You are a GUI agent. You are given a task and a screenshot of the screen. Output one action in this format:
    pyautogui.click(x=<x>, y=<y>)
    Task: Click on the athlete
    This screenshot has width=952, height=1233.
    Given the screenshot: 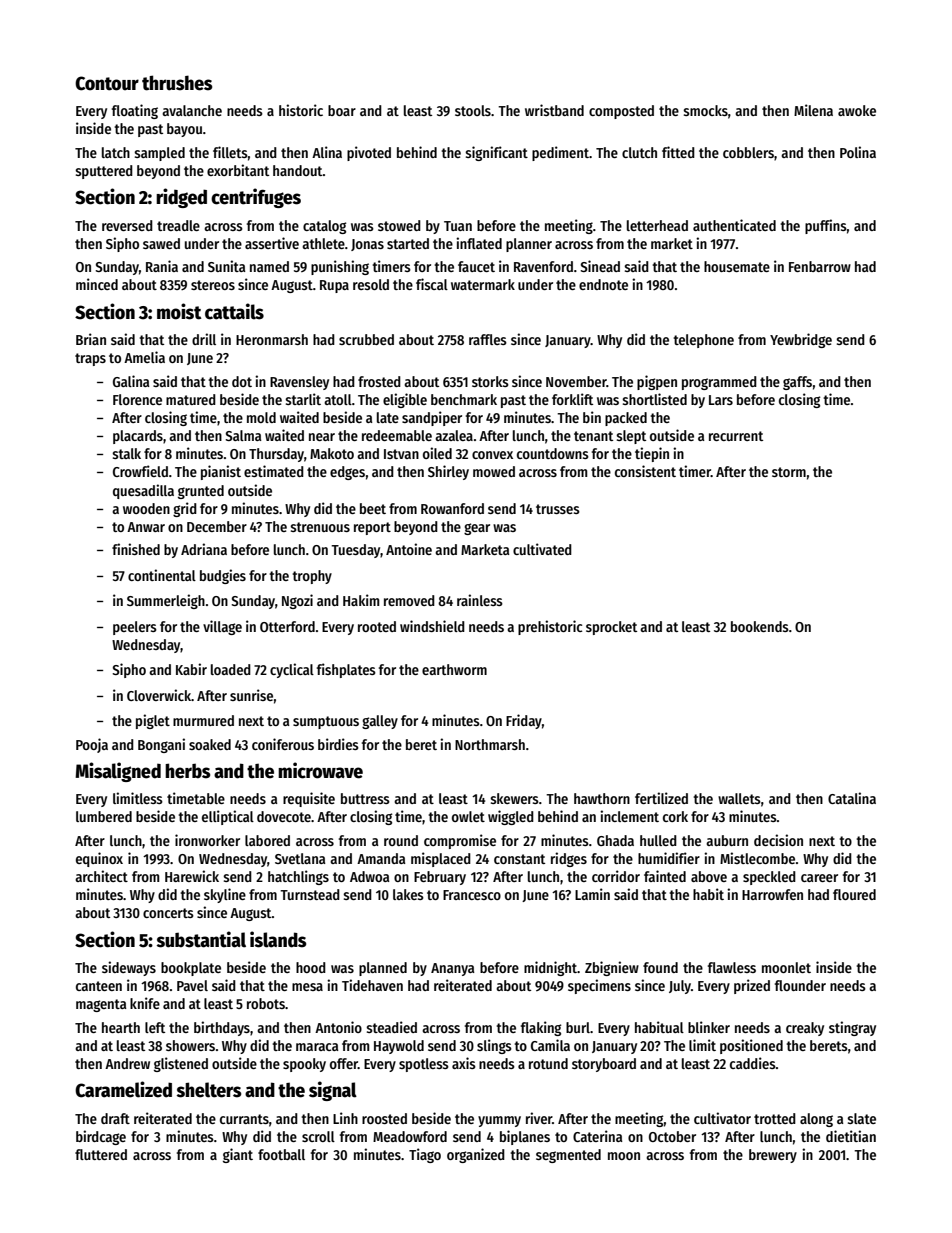 What is the action you would take?
    pyautogui.click(x=323, y=243)
